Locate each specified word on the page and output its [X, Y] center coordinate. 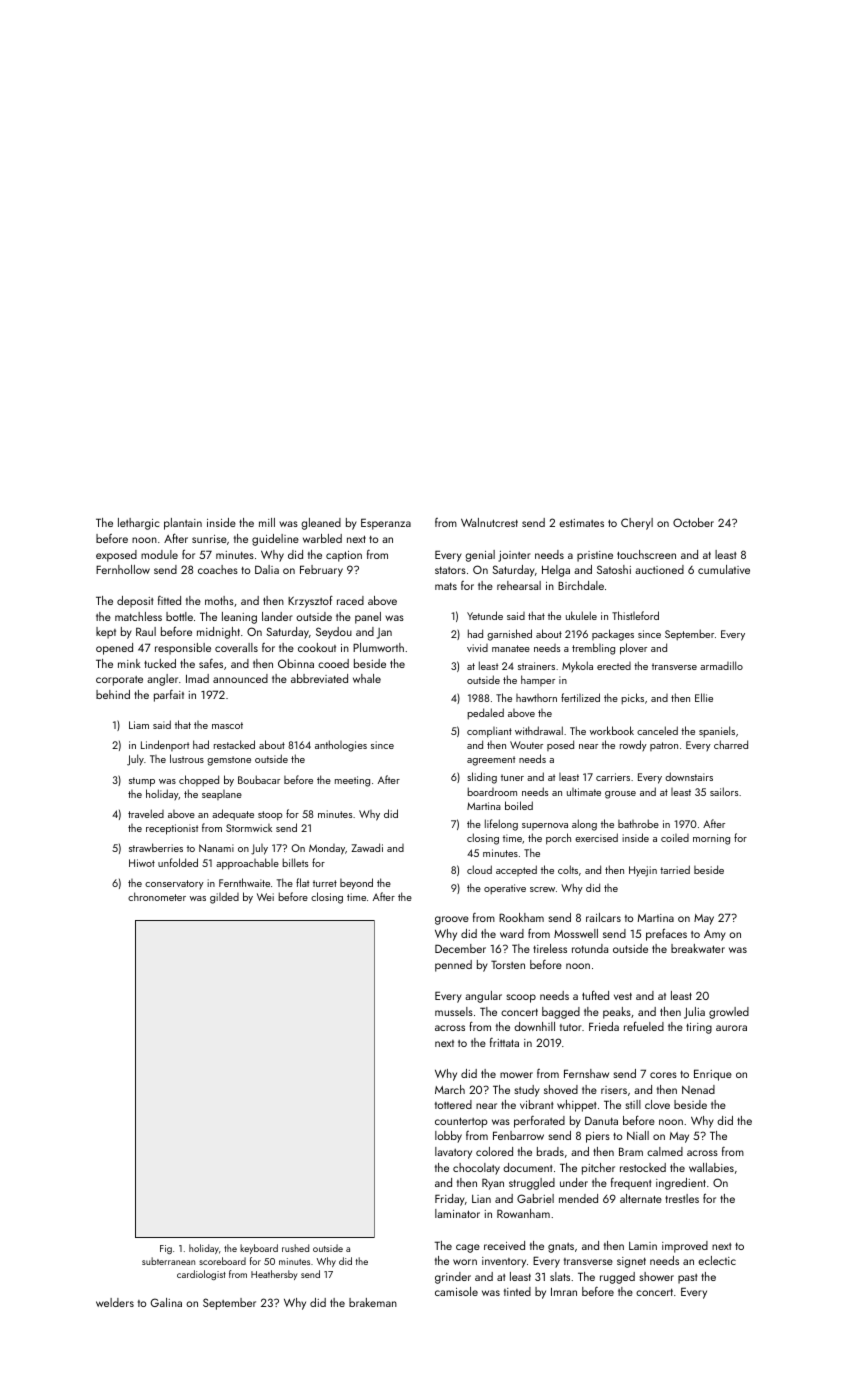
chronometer [157, 896]
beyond [356, 884]
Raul [146, 631]
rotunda [590, 948]
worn [465, 1262]
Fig [166, 1249]
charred [731, 744]
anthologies [341, 746]
